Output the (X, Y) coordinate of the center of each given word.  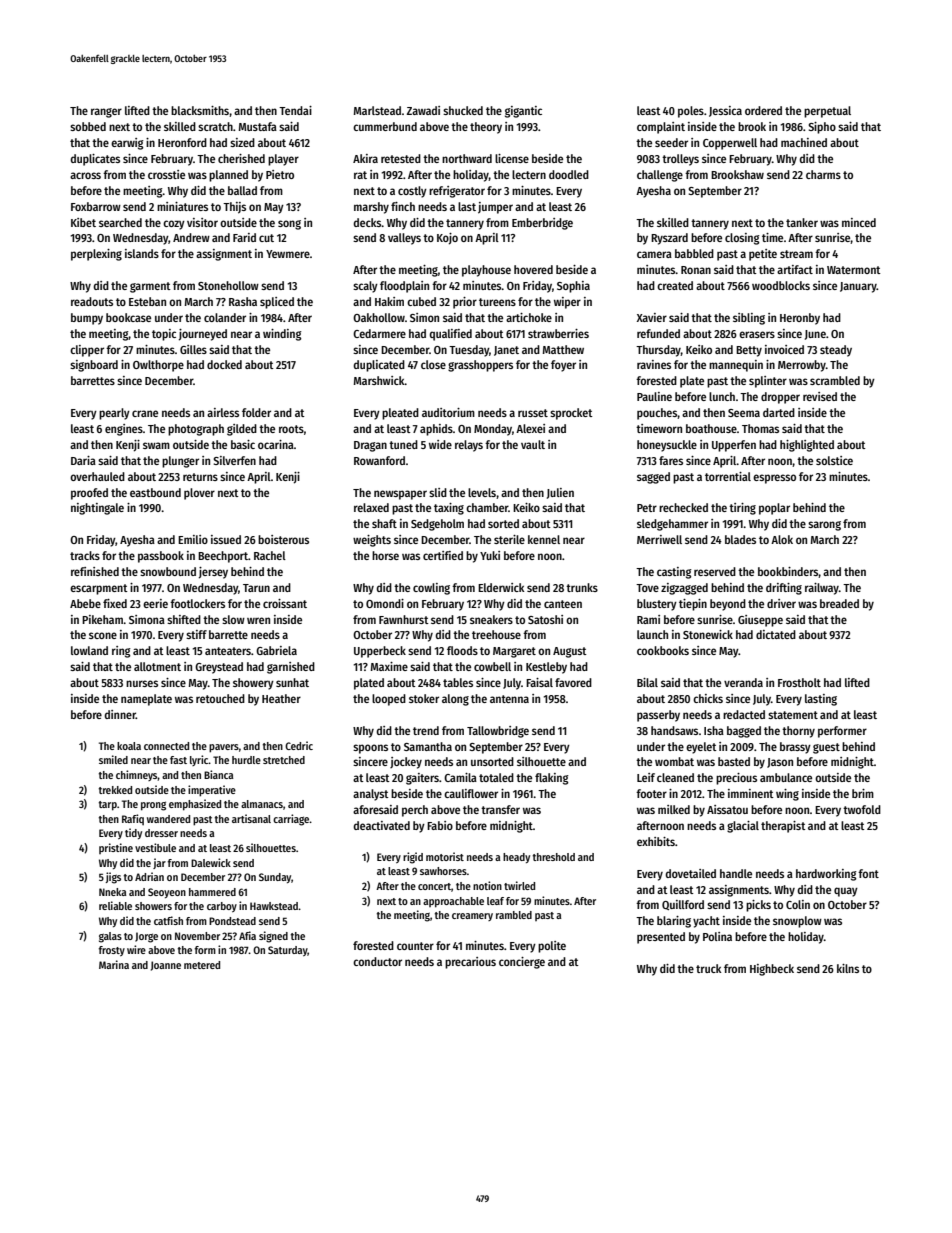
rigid (413, 858)
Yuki (490, 555)
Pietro (280, 174)
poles (691, 112)
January (858, 287)
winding (282, 335)
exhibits (656, 841)
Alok (782, 539)
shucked (463, 110)
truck (709, 968)
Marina (114, 964)
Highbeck (772, 970)
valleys (404, 239)
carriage (291, 820)
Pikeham (102, 619)
